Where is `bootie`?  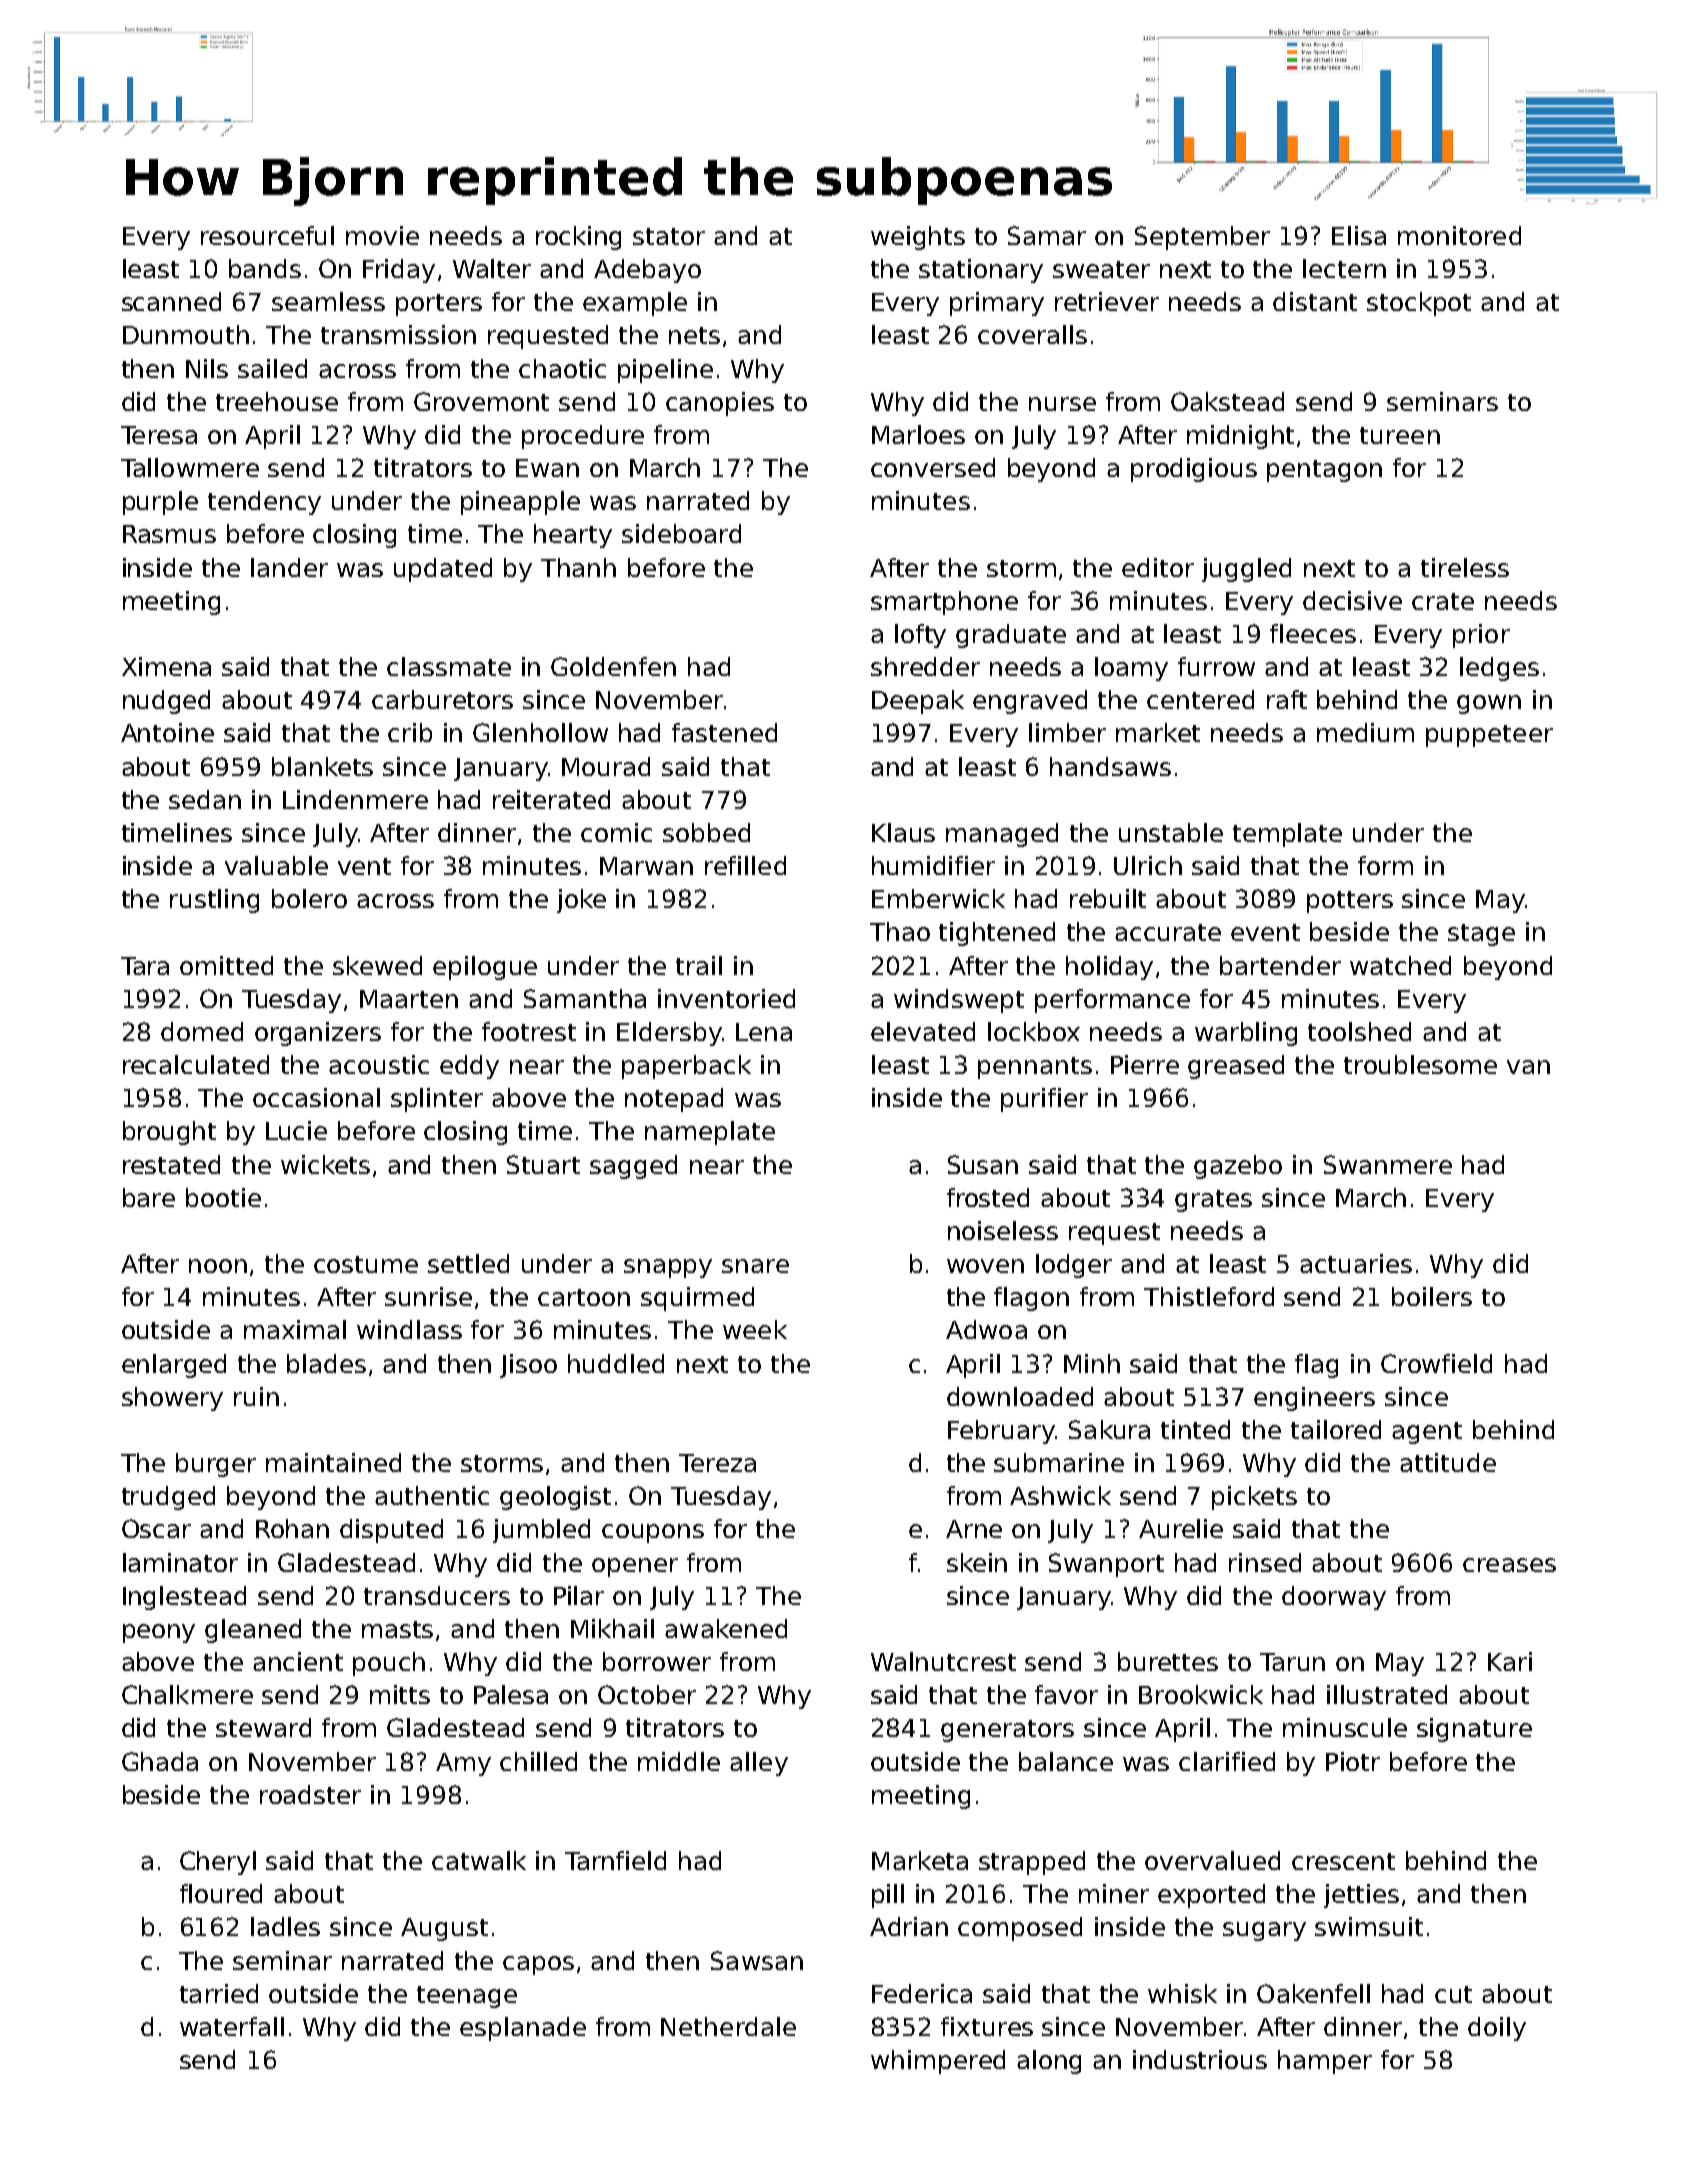 bootie is located at coordinates (223, 1197).
